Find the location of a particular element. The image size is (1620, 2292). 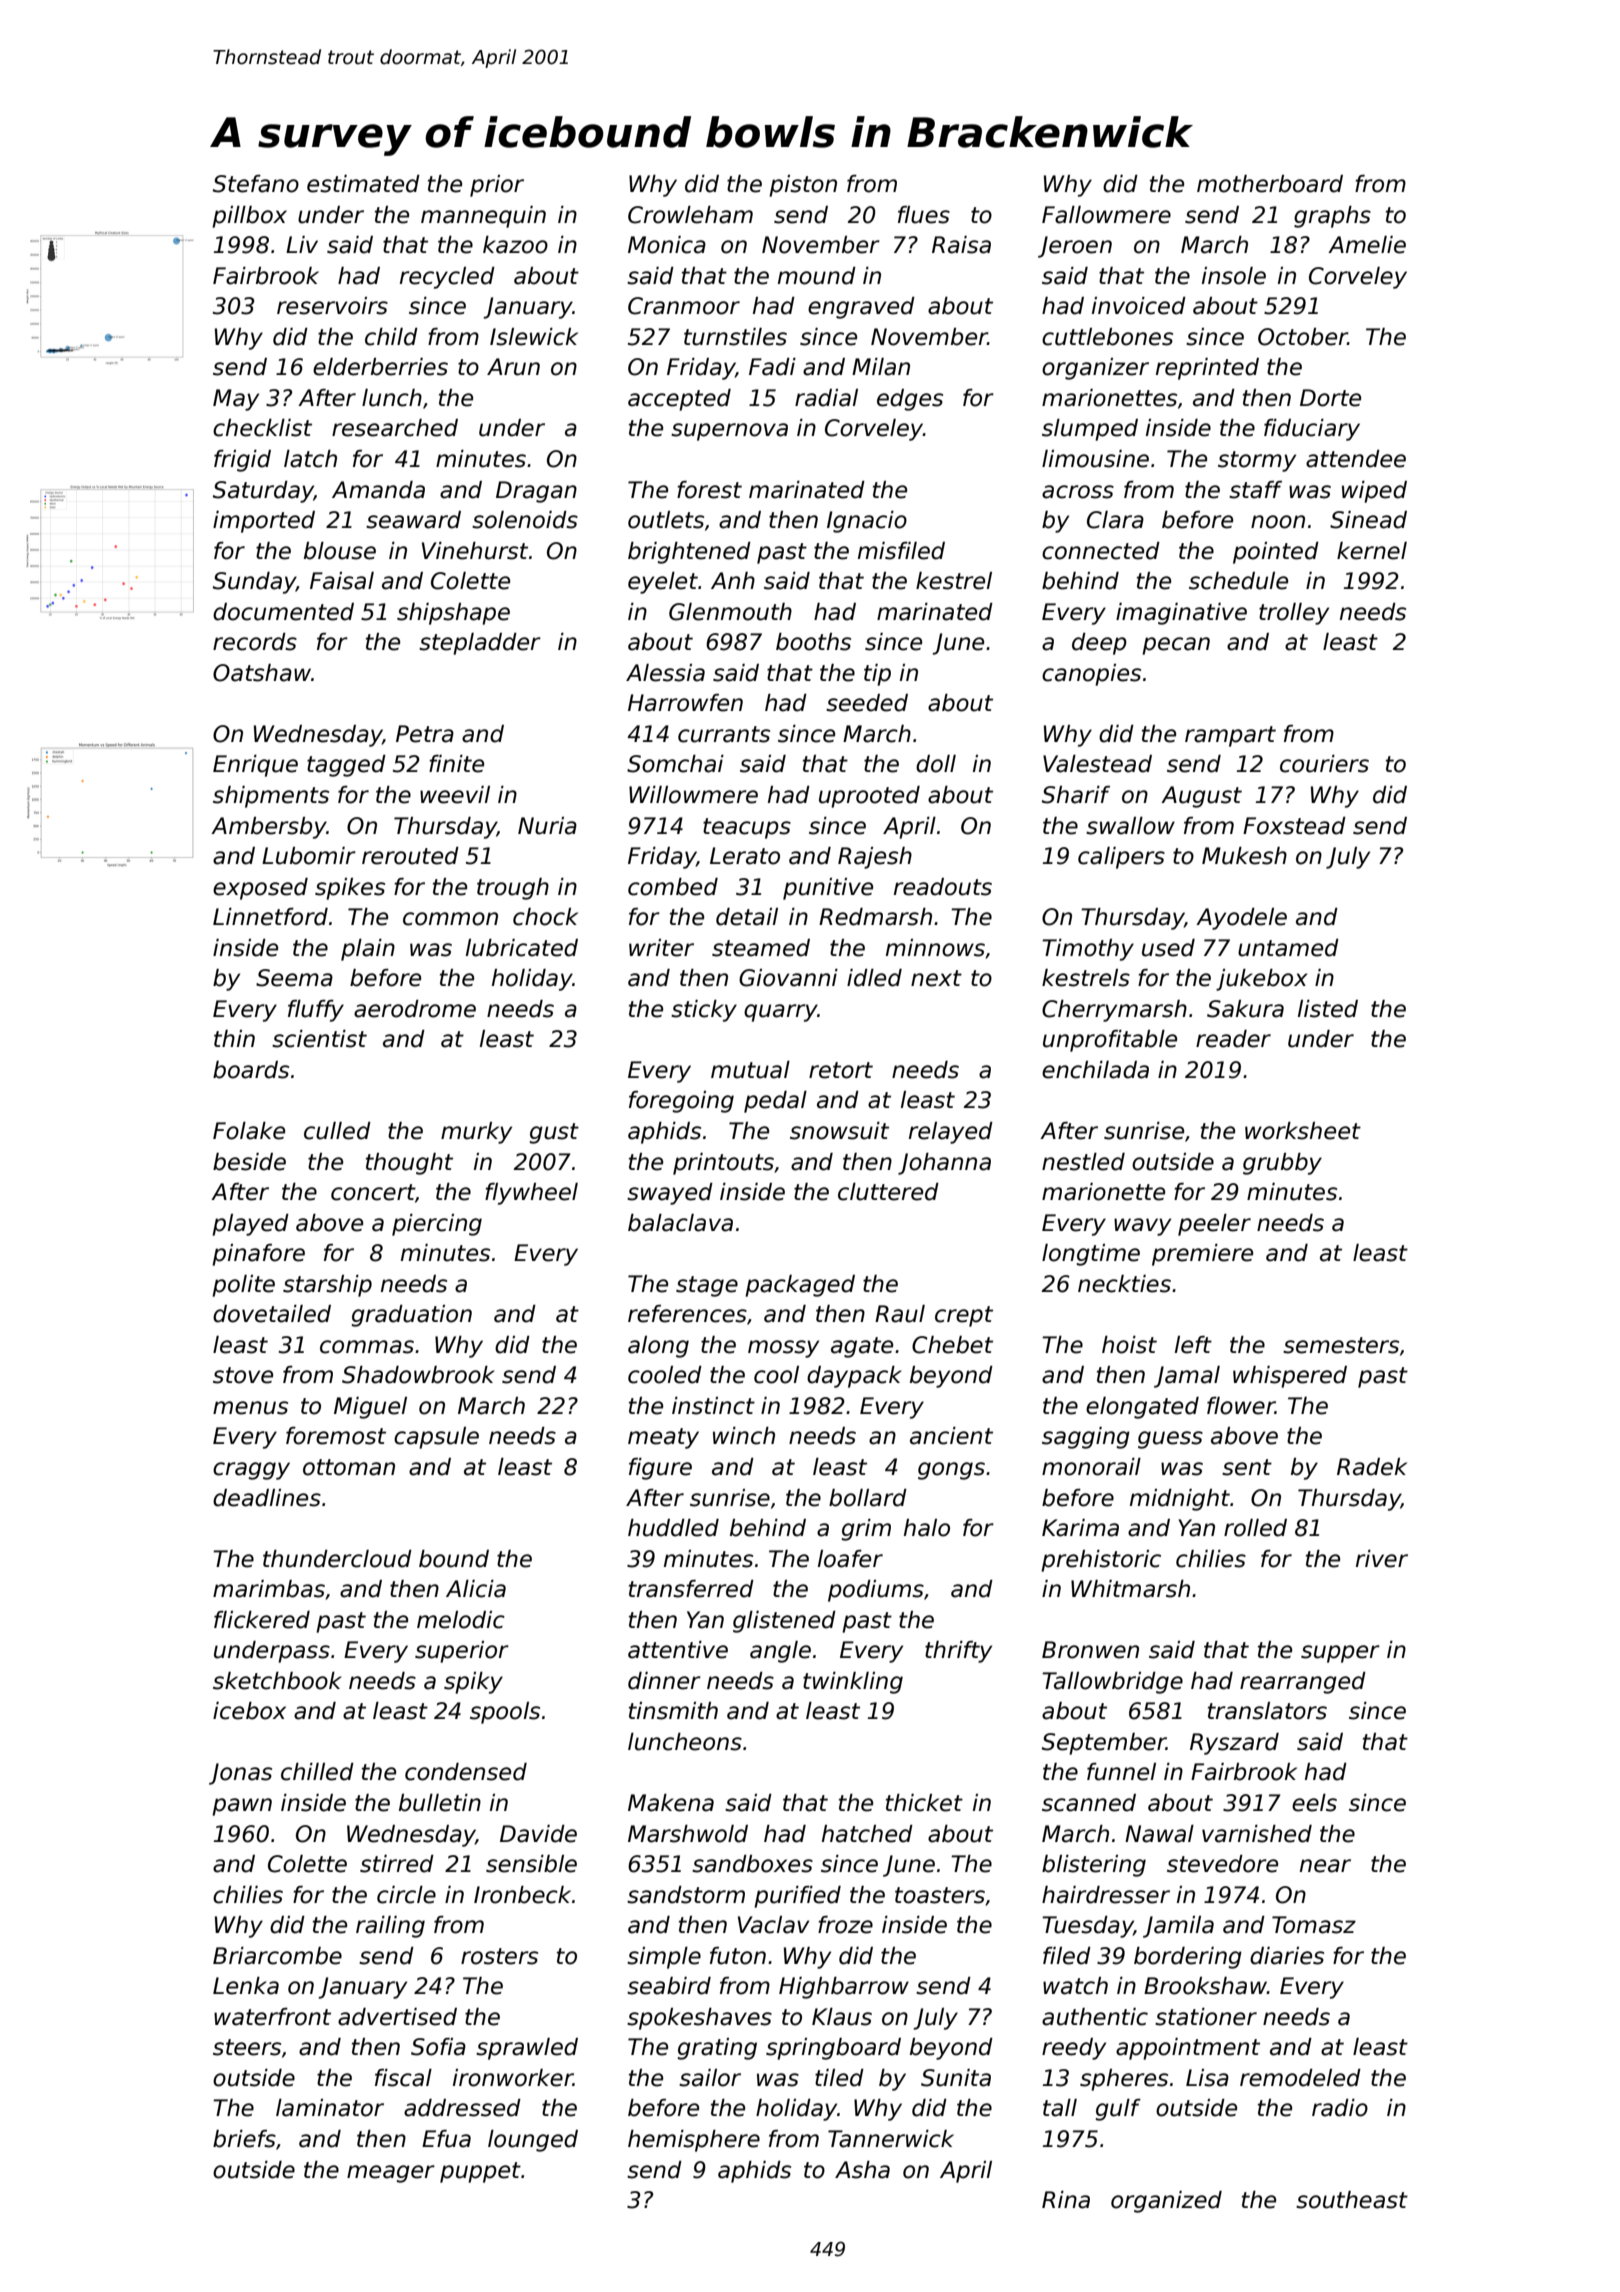

Lenka is located at coordinates (246, 1986).
